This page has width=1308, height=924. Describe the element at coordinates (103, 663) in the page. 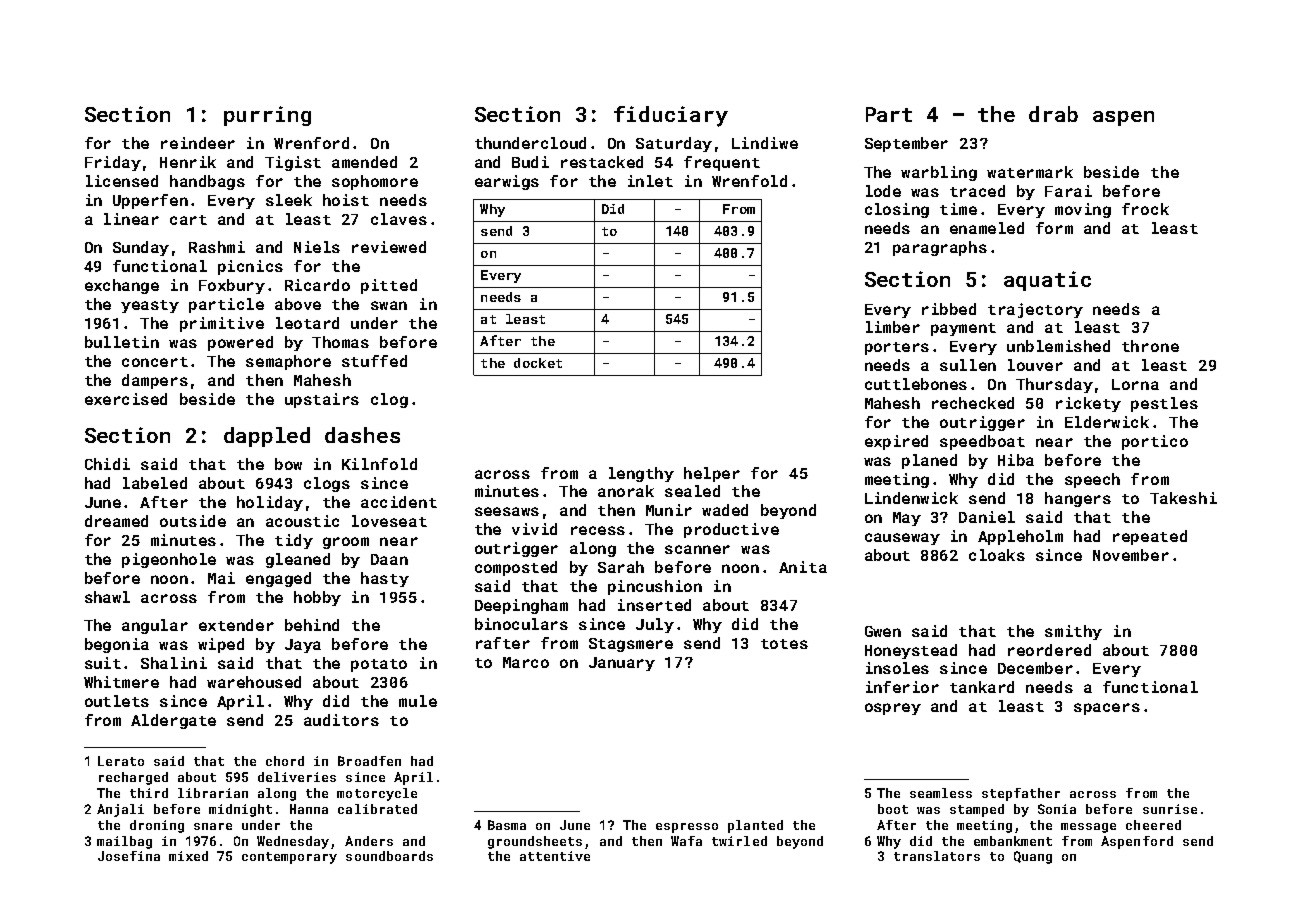

I see `suit` at that location.
